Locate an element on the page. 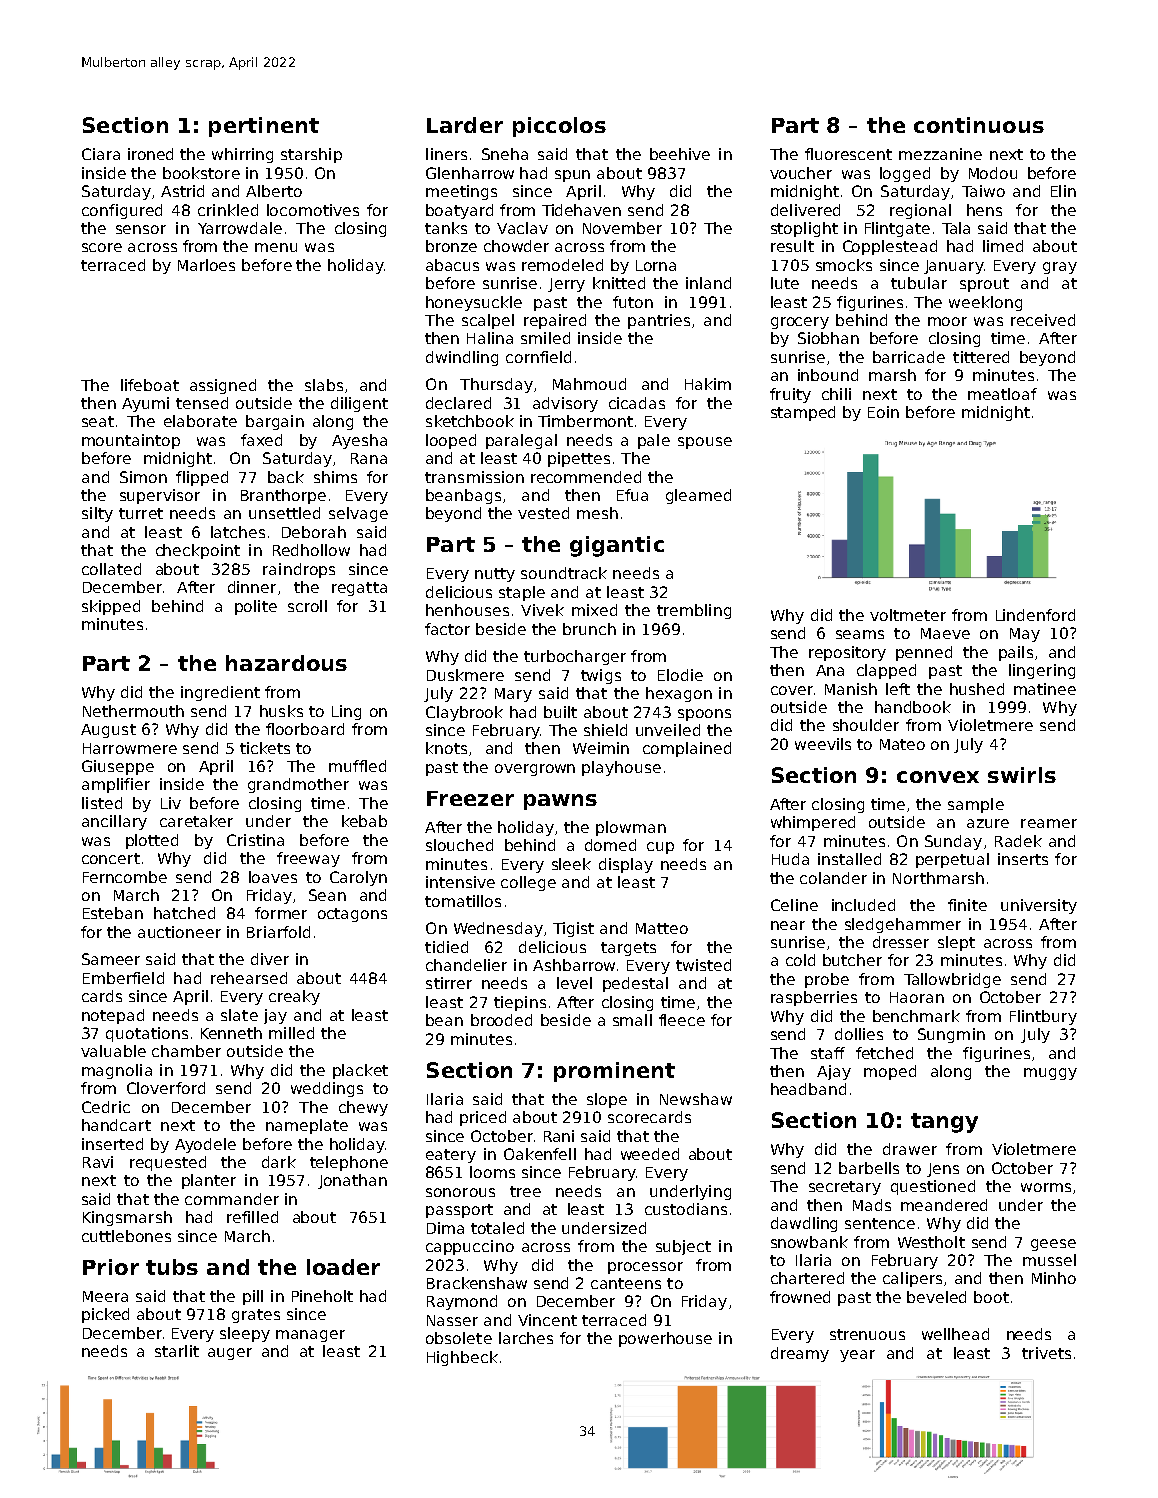 Image resolution: width=1158 pixels, height=1498 pixels. continuous is located at coordinates (979, 125).
